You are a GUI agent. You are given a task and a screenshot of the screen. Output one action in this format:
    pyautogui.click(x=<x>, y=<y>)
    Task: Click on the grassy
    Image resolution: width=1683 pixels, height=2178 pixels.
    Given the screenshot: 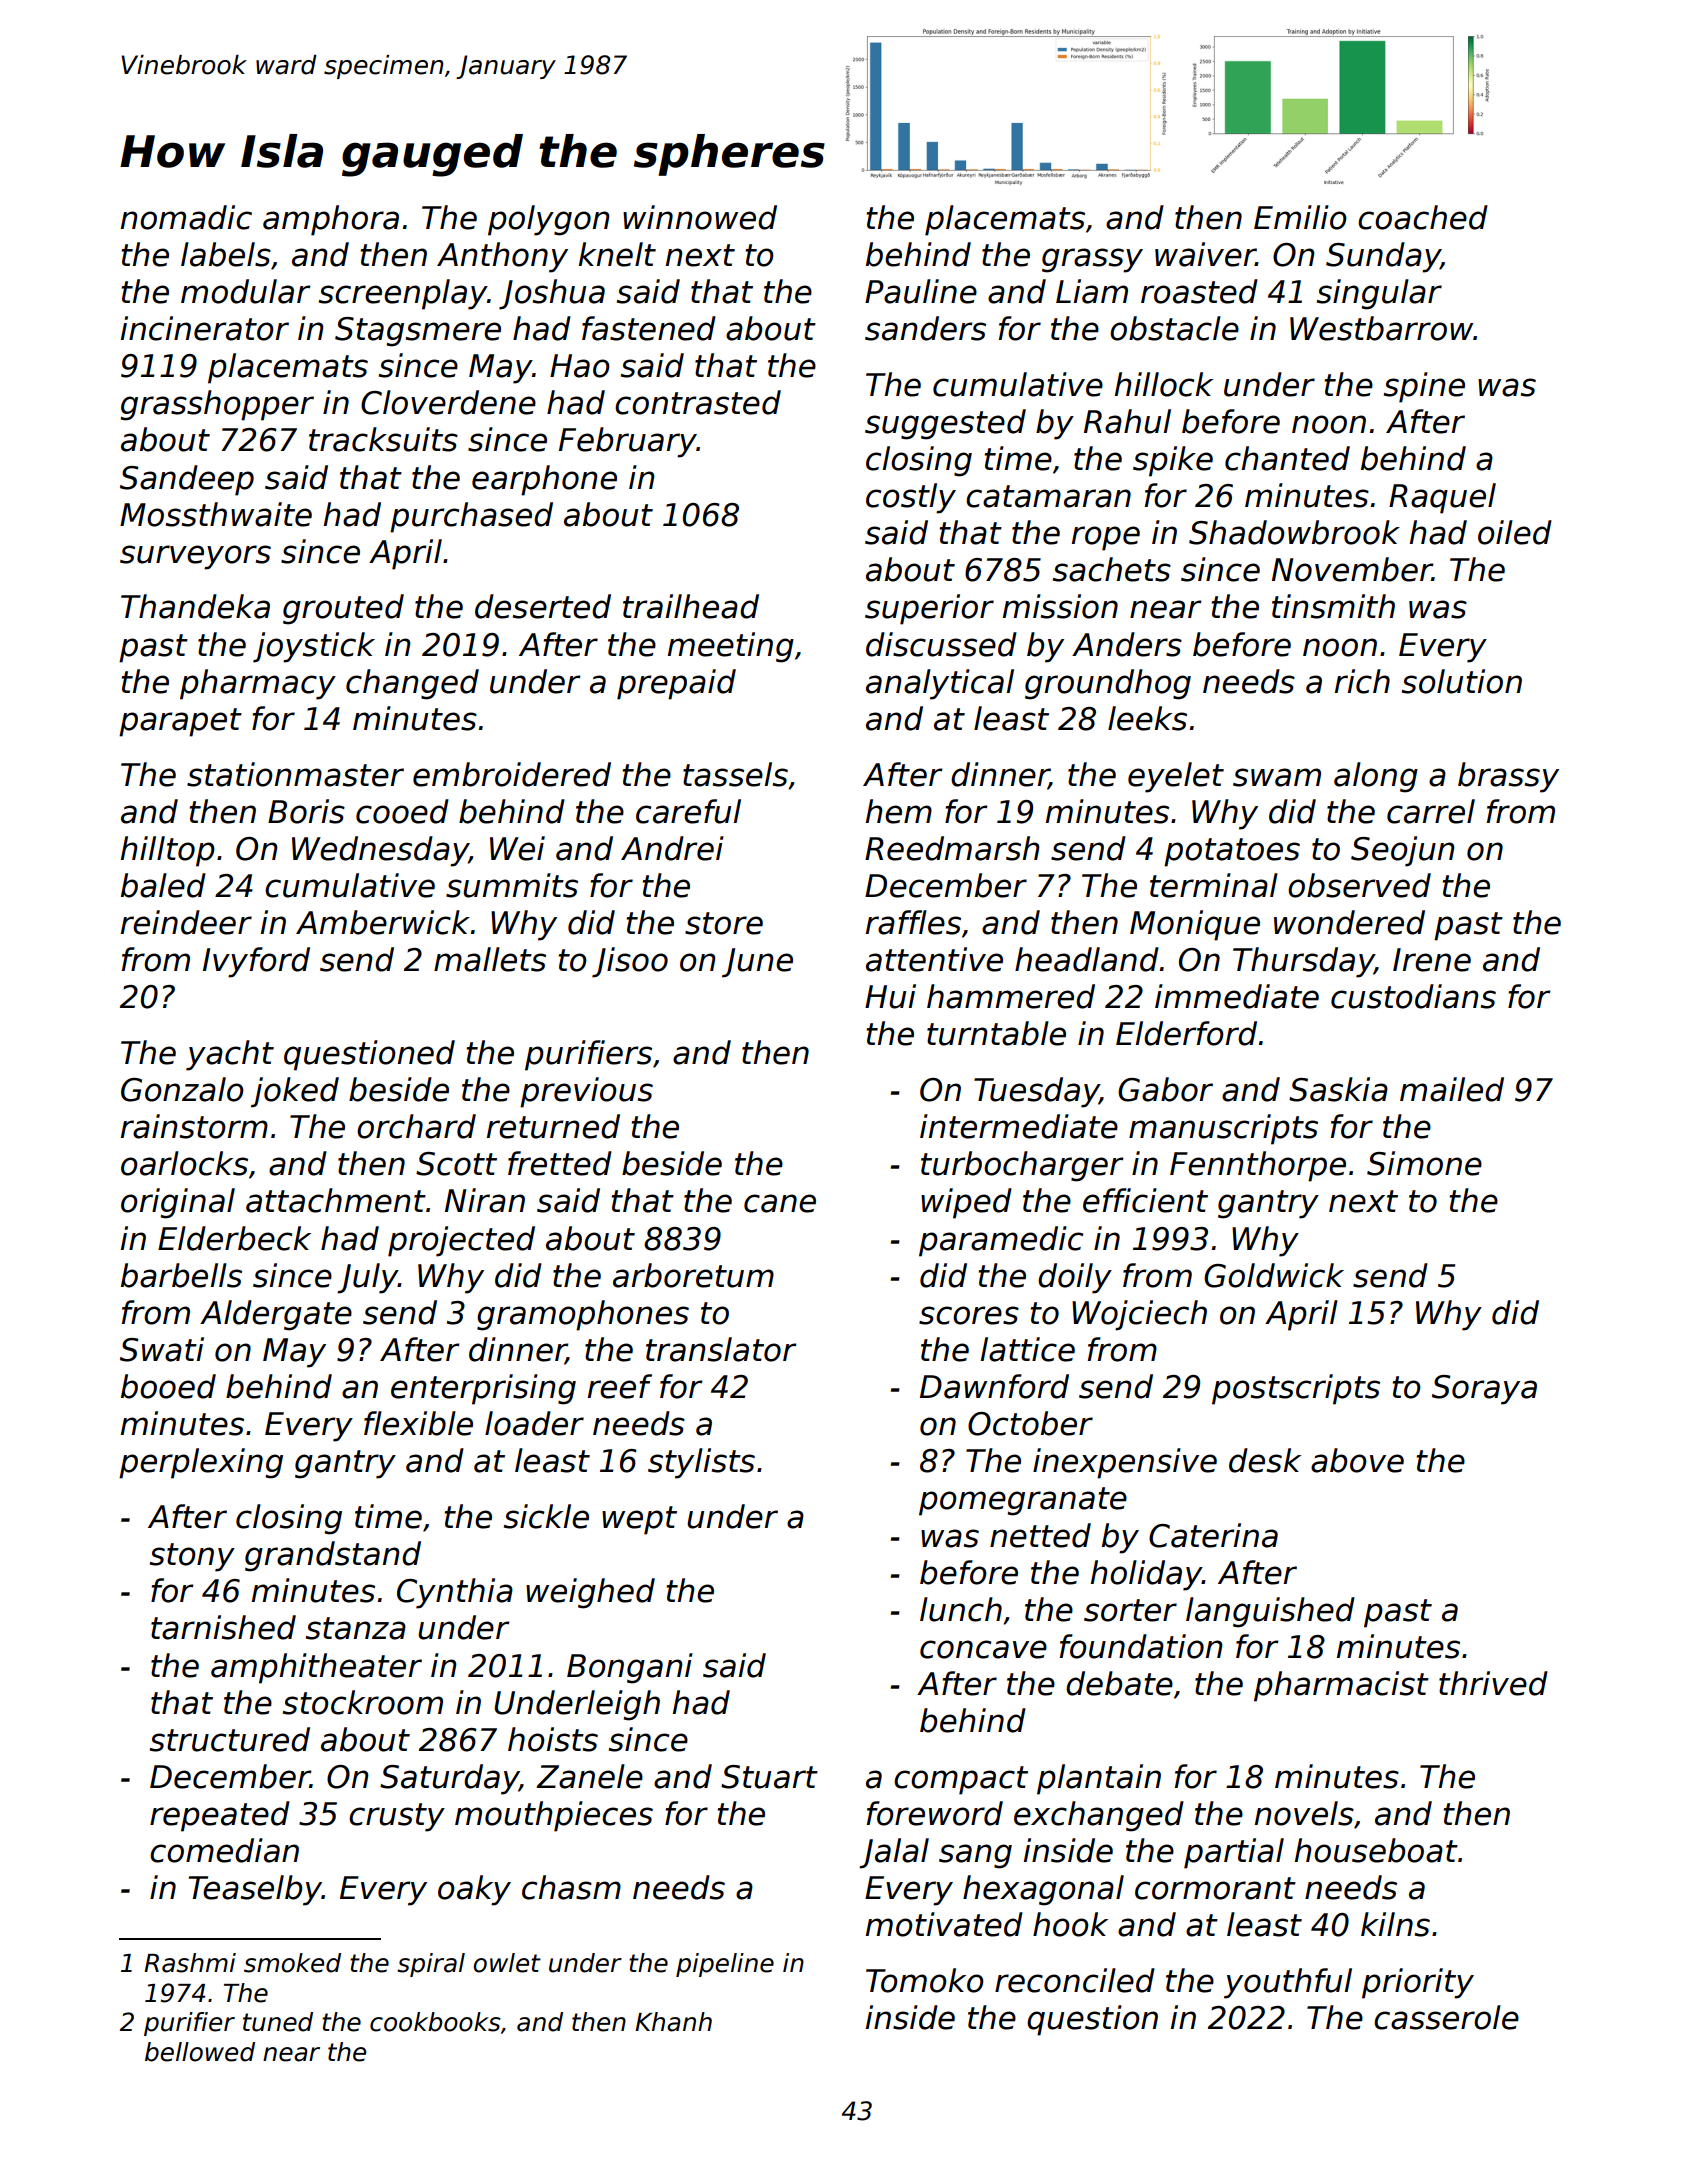 What is the action you would take?
    pyautogui.click(x=1092, y=260)
